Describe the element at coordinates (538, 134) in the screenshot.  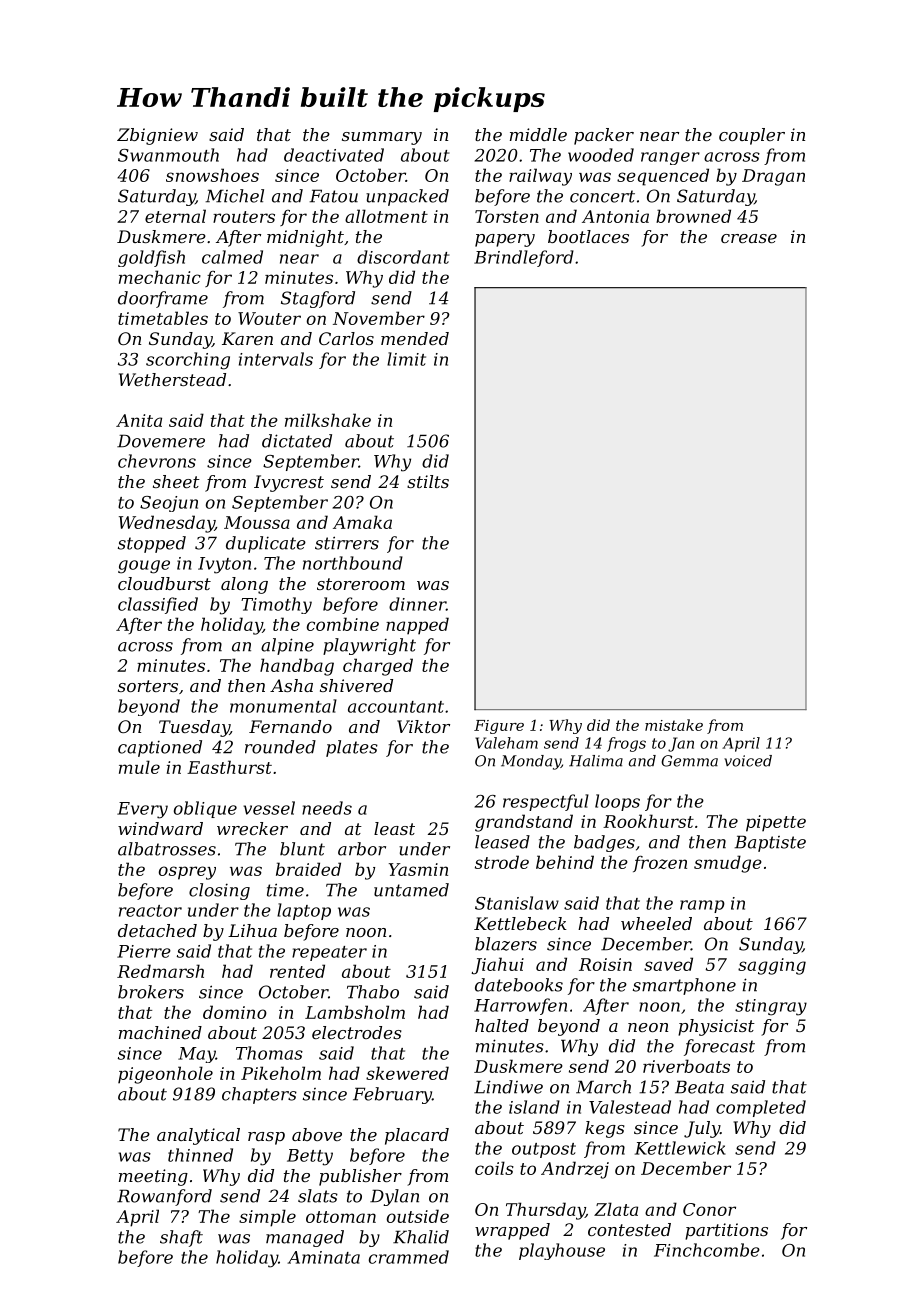
I see `middle` at that location.
